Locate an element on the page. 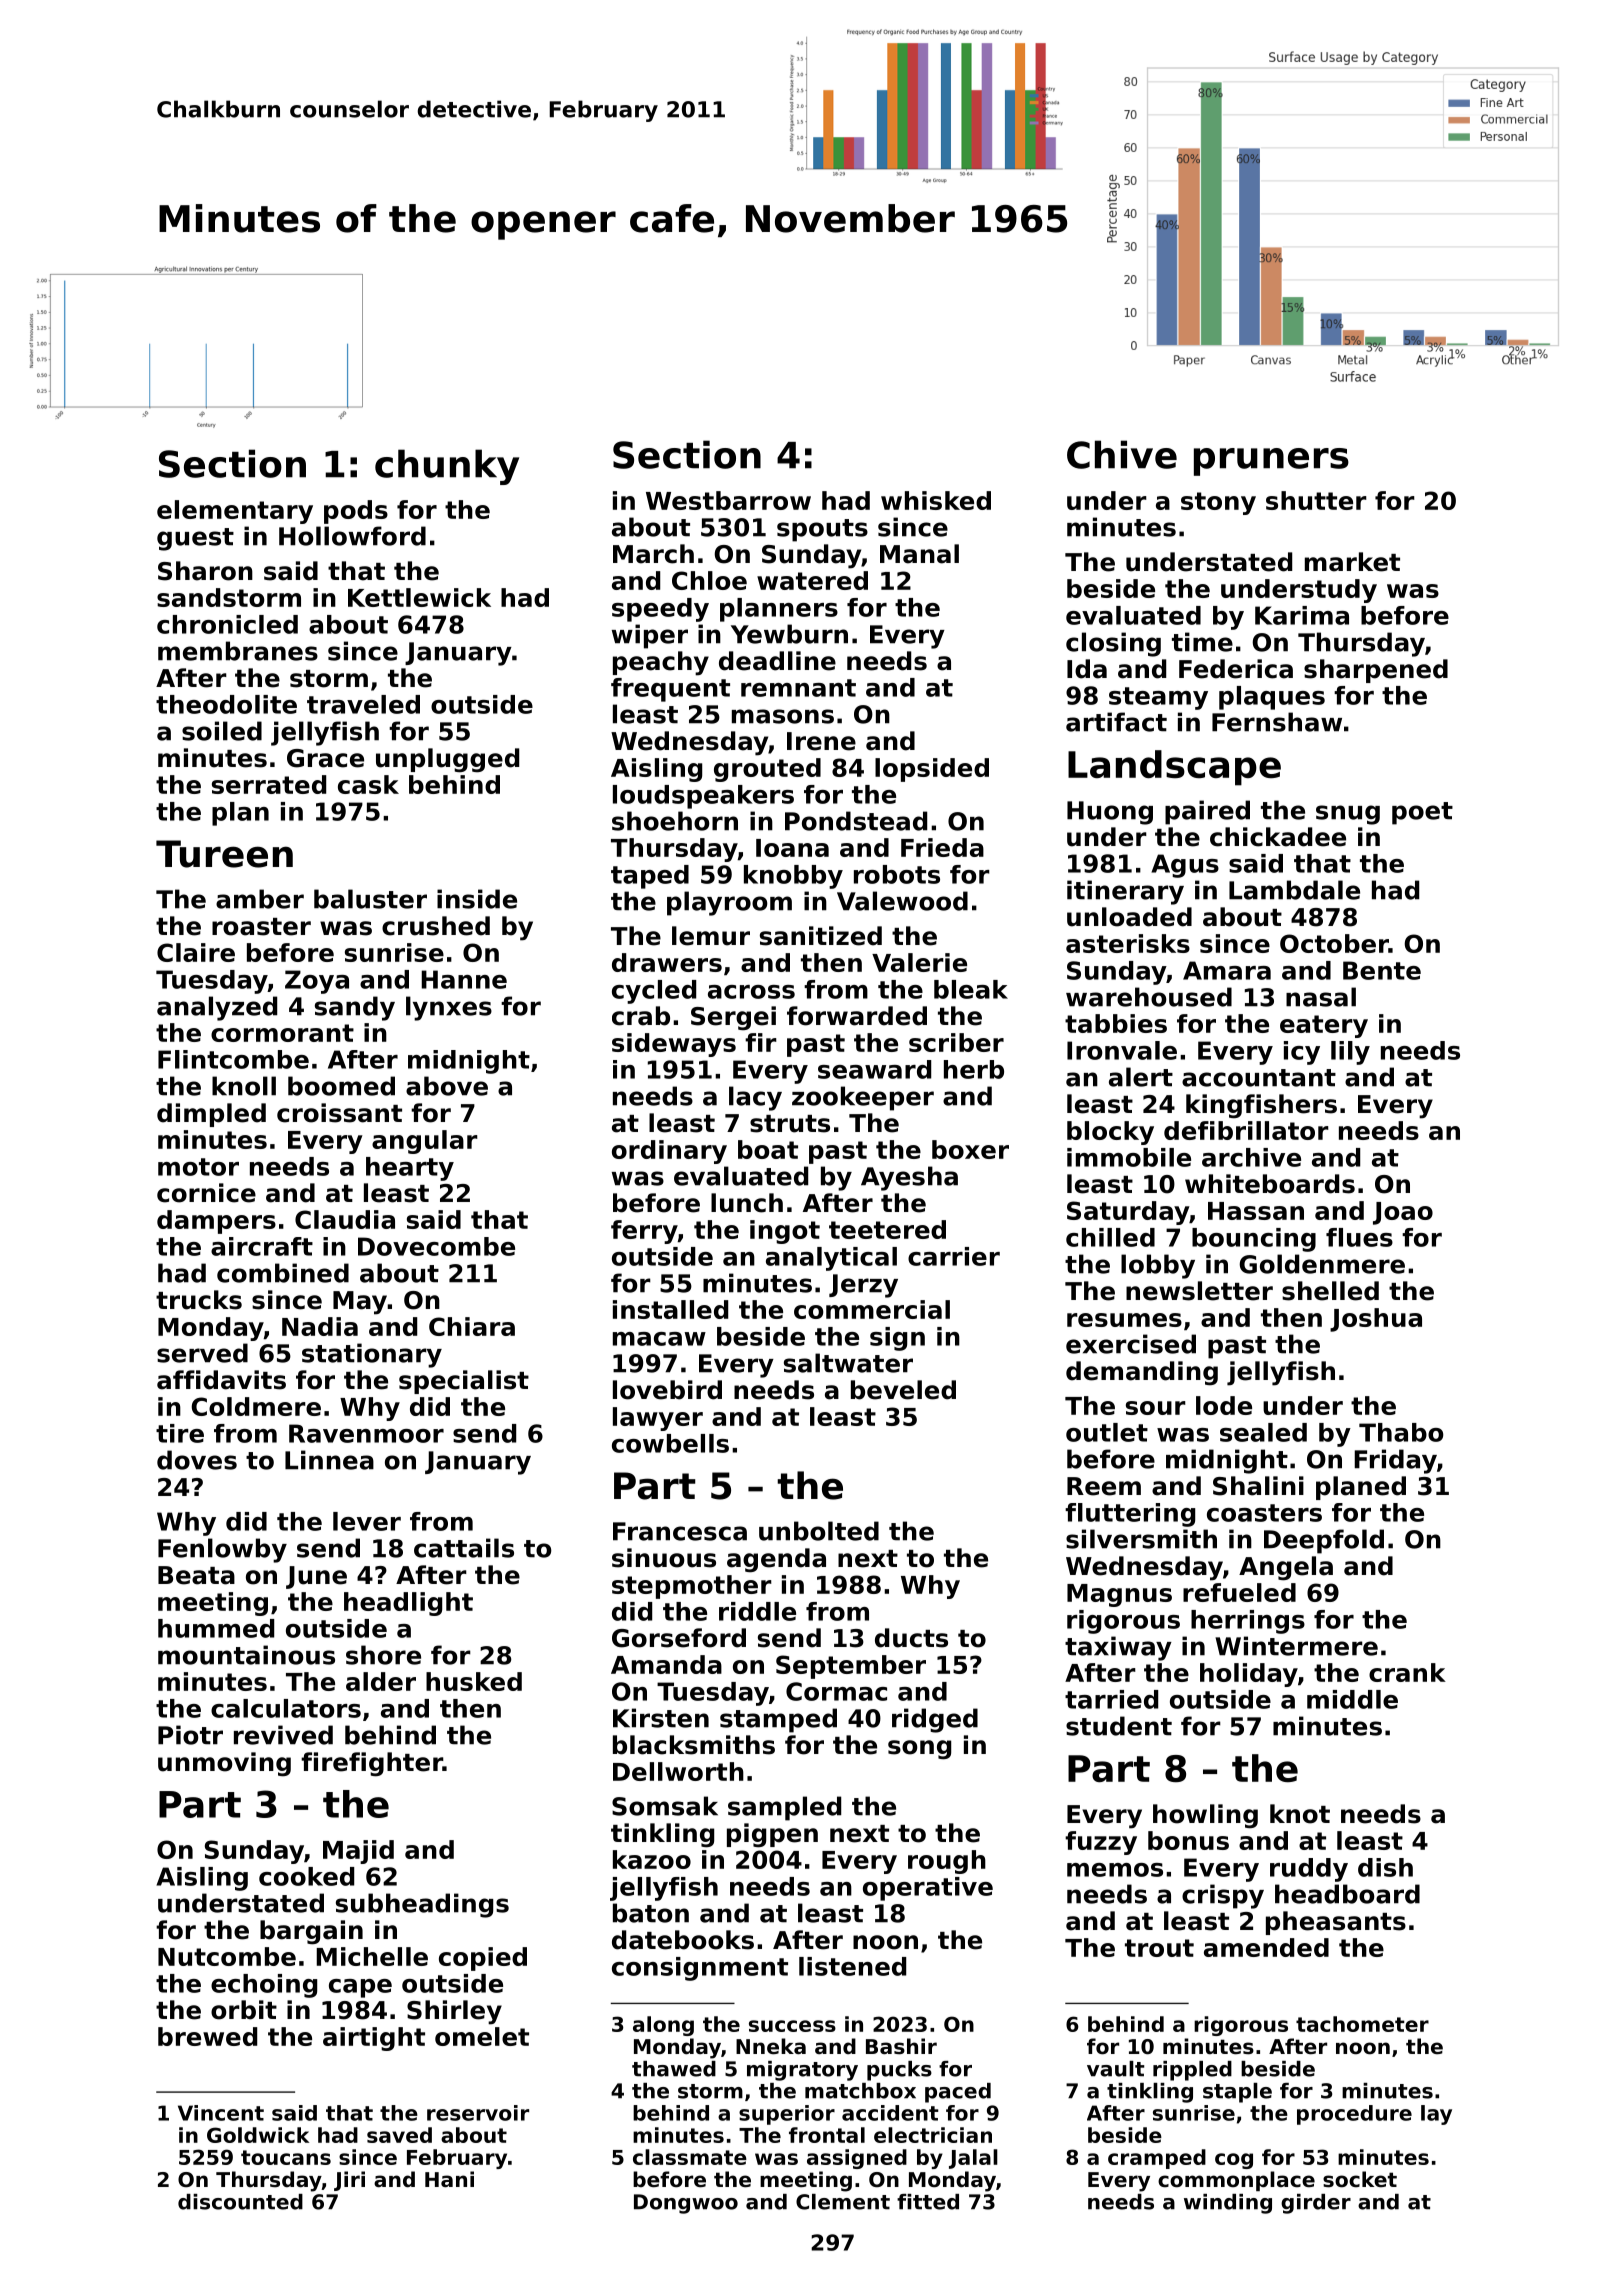 The width and height of the image is (1620, 2292). pruners is located at coordinates (1271, 462).
